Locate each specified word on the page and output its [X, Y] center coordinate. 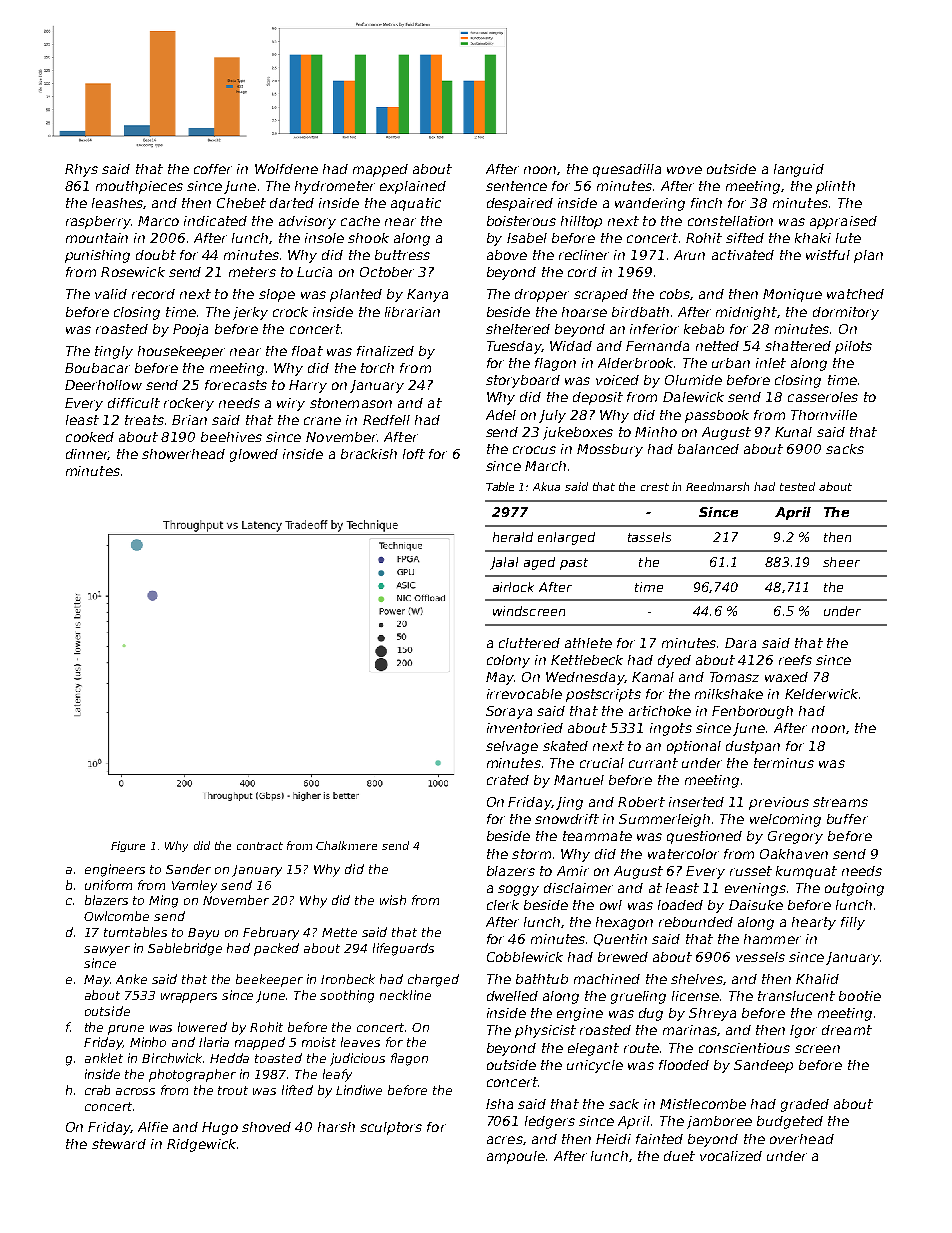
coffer [213, 169]
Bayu [203, 934]
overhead [802, 1139]
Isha [499, 1104]
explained [413, 187]
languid [799, 170]
